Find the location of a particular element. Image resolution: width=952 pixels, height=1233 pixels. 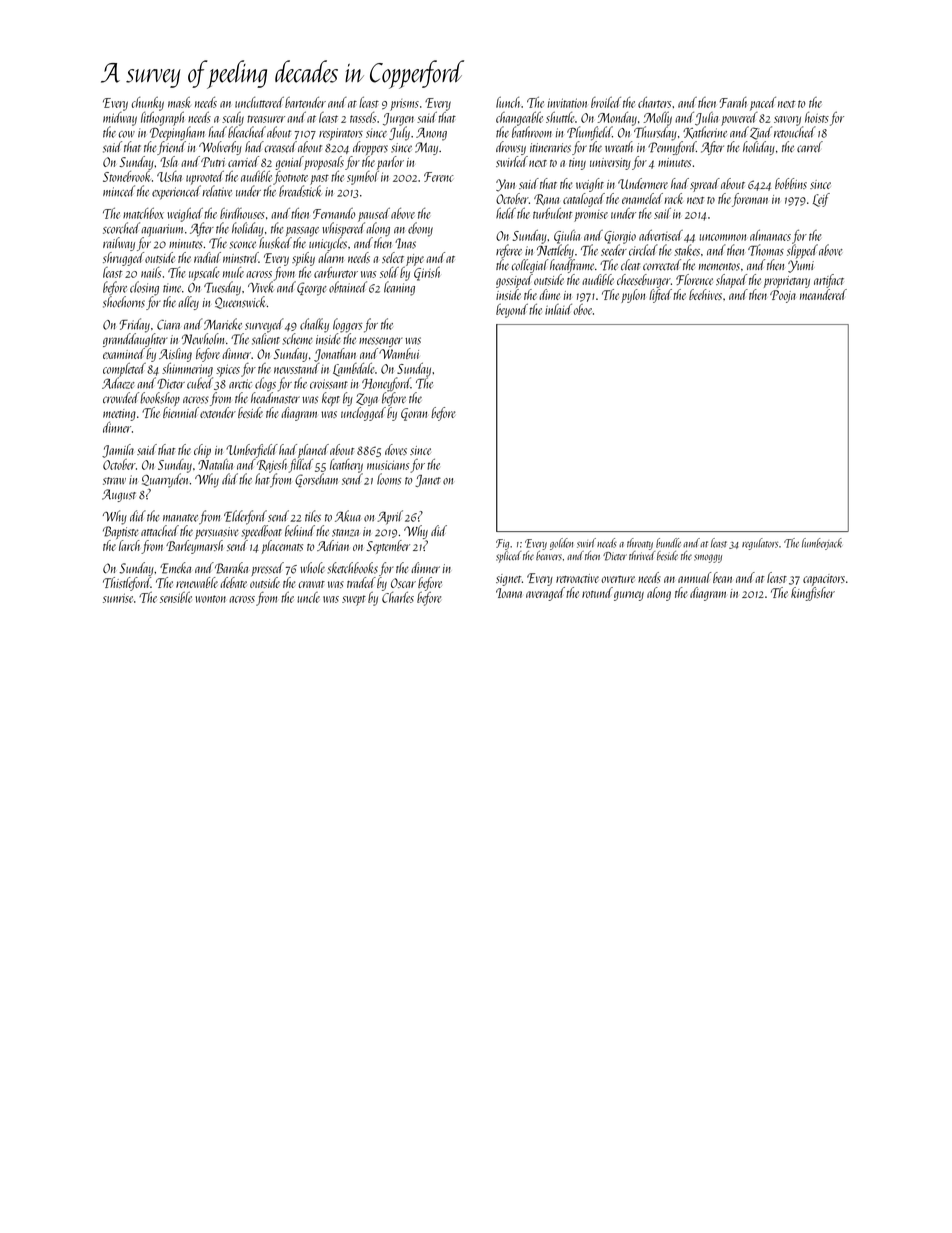

changeable is located at coordinates (519, 118).
